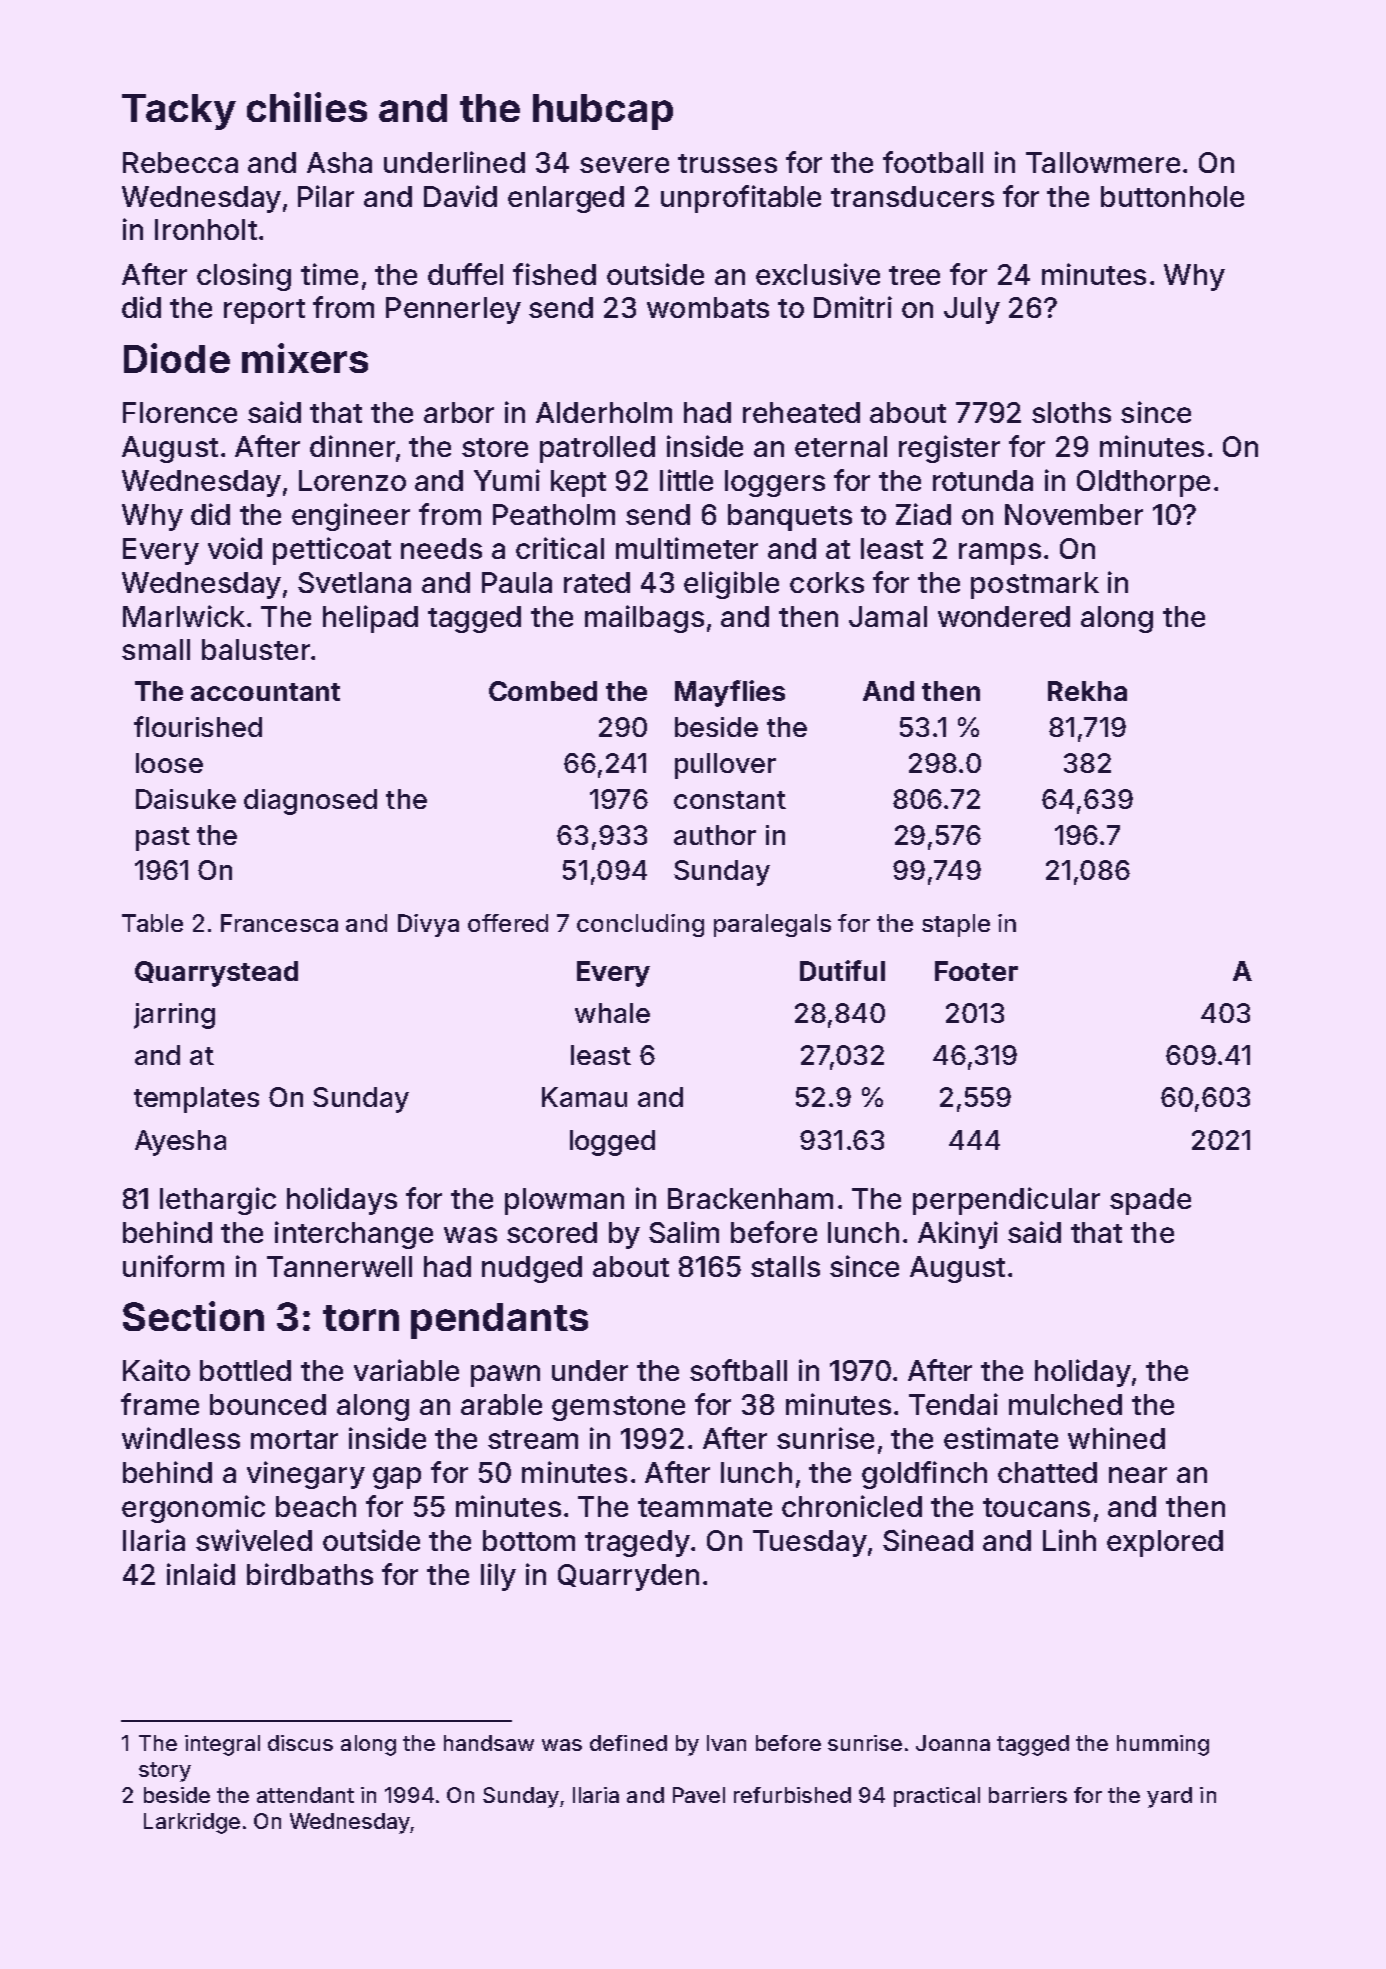  Describe the element at coordinates (1172, 196) in the screenshot. I see `buttonhole` at that location.
